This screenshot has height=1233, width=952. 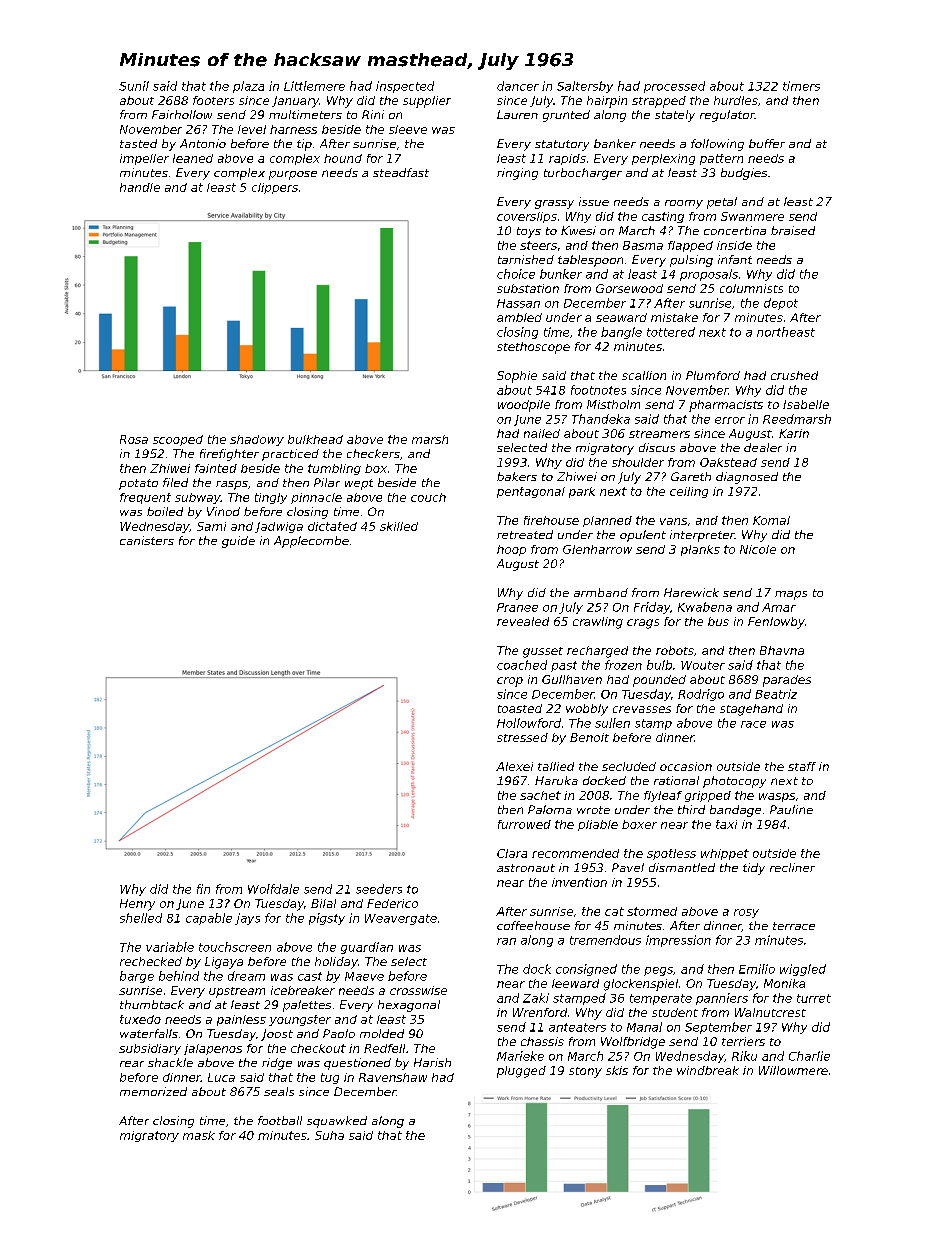 What do you see at coordinates (140, 1019) in the screenshot?
I see `tuxedo` at bounding box center [140, 1019].
